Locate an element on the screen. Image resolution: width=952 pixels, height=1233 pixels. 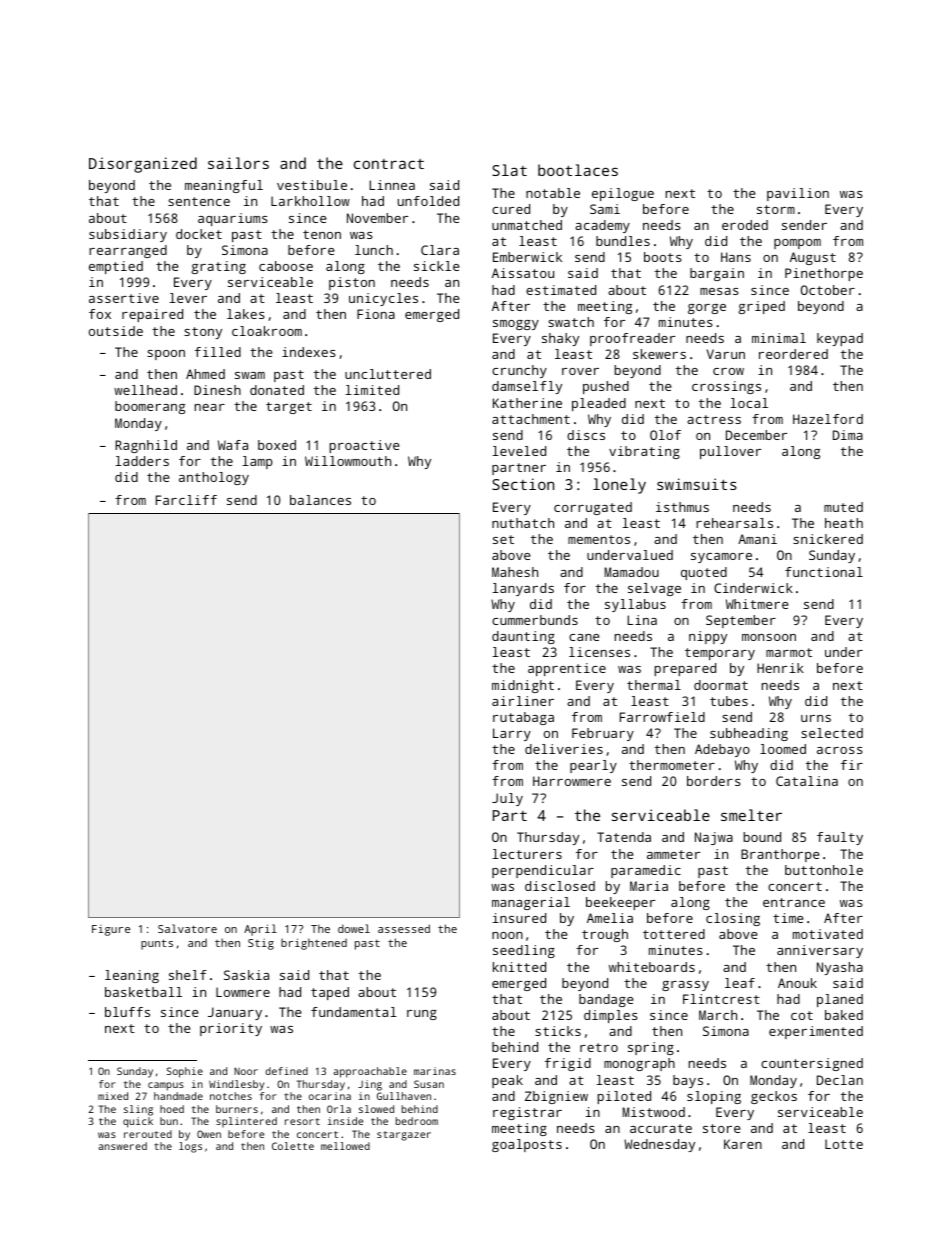
sailors is located at coordinates (238, 163).
